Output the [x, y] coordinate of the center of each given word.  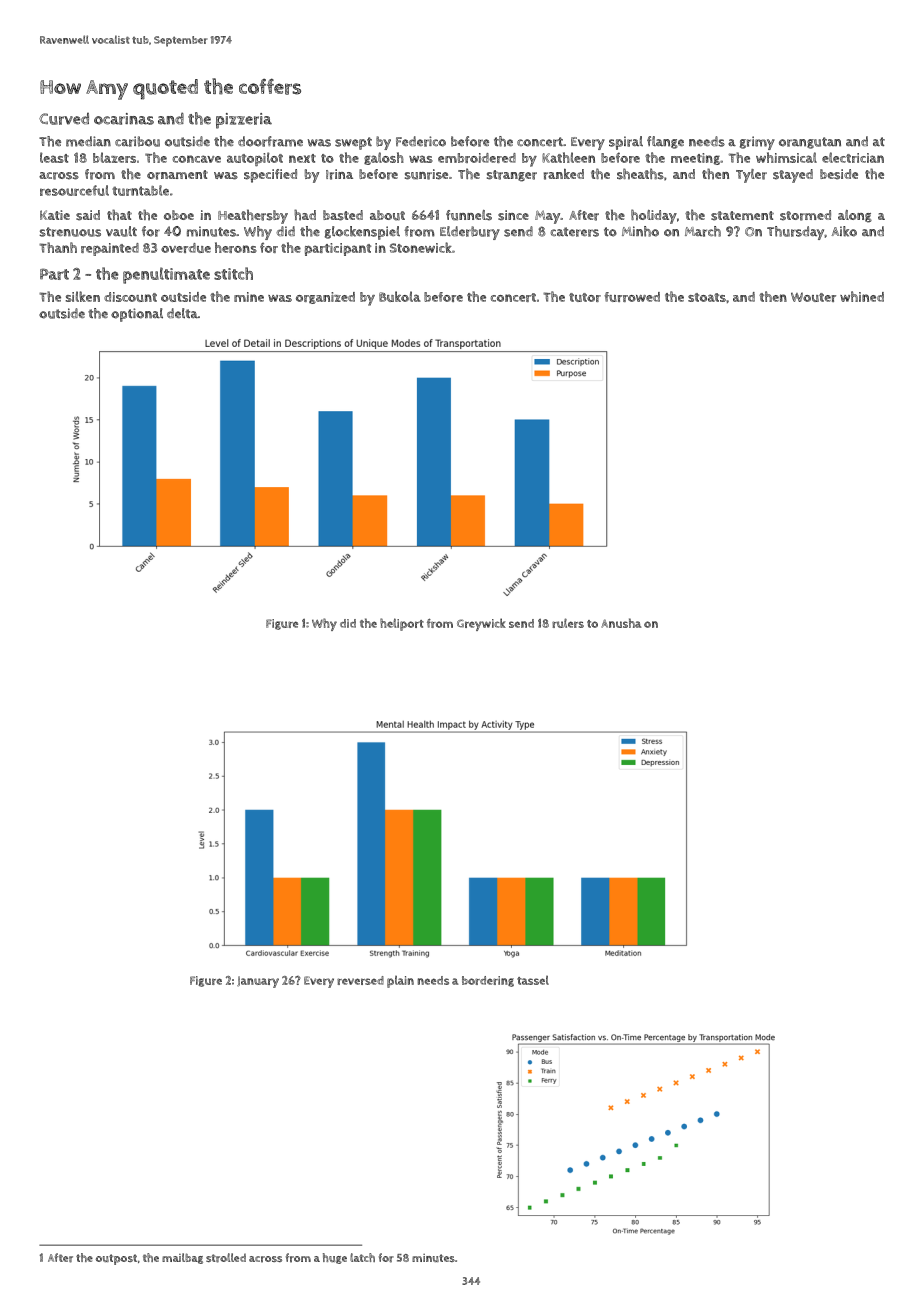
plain [400, 982]
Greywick [481, 624]
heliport [402, 624]
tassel [533, 980]
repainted [110, 249]
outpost [116, 1259]
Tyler [751, 176]
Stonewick [421, 247]
